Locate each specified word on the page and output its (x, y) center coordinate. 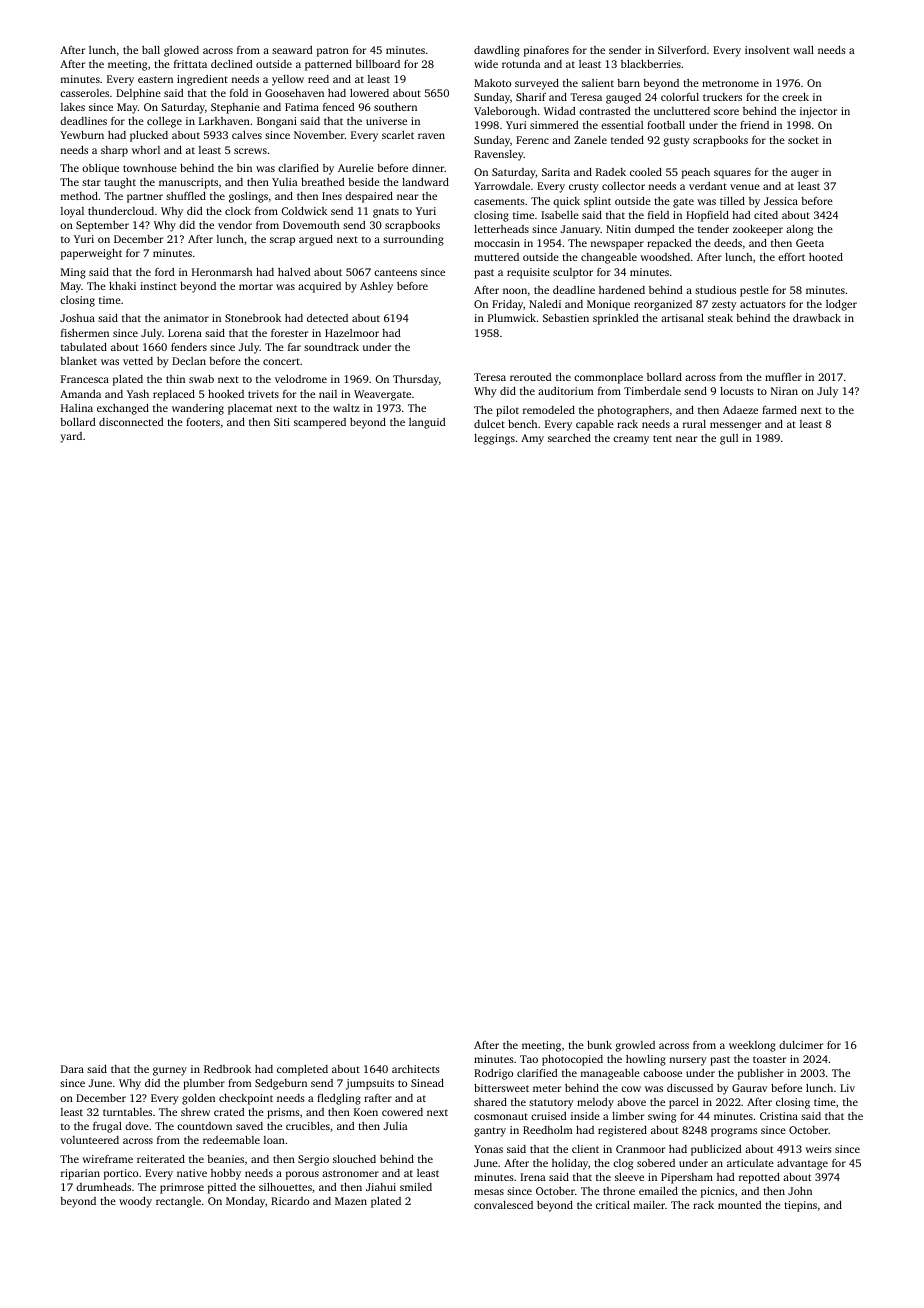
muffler (783, 377)
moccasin (497, 243)
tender (713, 229)
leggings (494, 439)
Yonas (488, 1149)
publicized (716, 1150)
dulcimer (801, 1045)
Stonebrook (253, 318)
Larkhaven (224, 121)
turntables (127, 1112)
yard (71, 437)
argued (316, 240)
